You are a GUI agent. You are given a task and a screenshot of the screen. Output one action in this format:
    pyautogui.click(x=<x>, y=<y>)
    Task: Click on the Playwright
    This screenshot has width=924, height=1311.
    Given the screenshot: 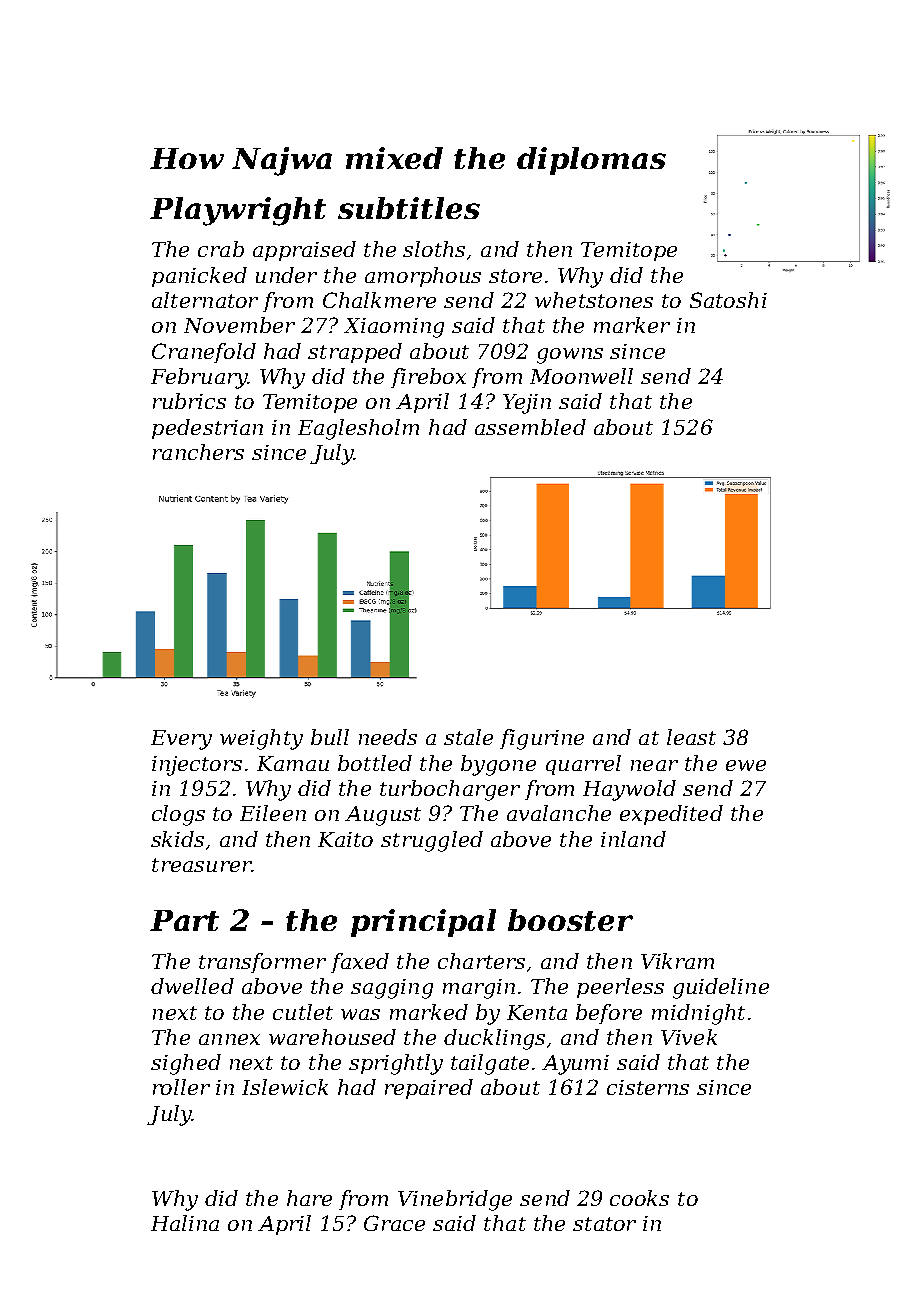 What is the action you would take?
    pyautogui.click(x=238, y=211)
